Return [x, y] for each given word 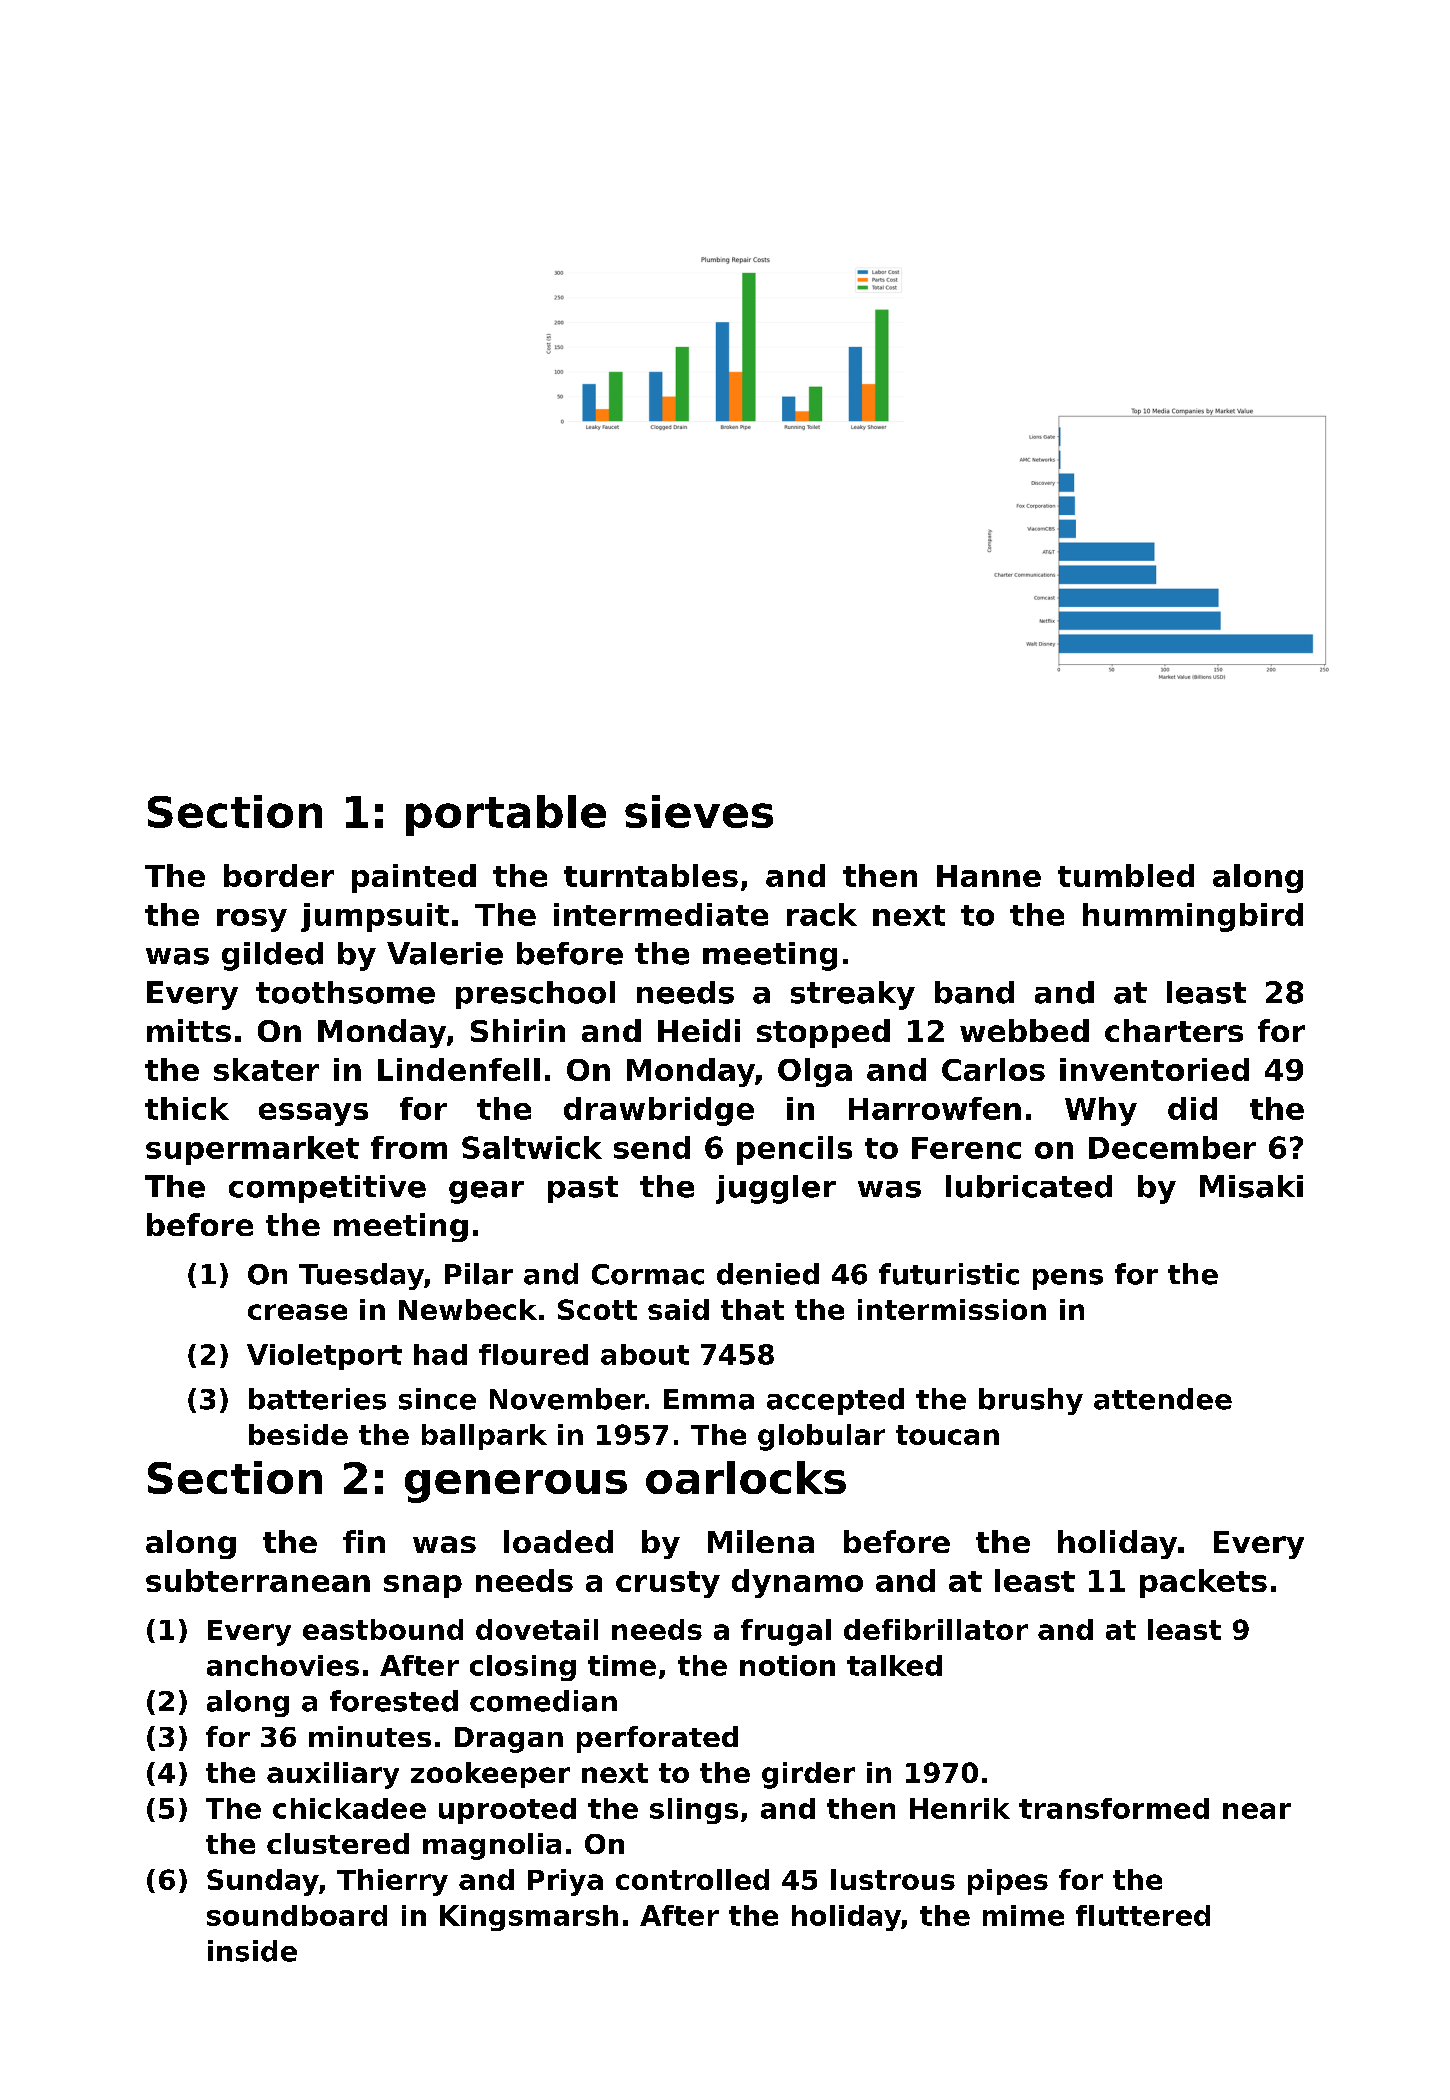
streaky [853, 995]
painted [414, 878]
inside [252, 1951]
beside [298, 1434]
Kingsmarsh [529, 1918]
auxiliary [333, 1775]
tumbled [1126, 875]
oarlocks [746, 1477]
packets [1203, 1583]
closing [523, 1668]
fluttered [1143, 1915]
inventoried [1154, 1069]
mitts [189, 1030]
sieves [699, 811]
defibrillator [936, 1629]
